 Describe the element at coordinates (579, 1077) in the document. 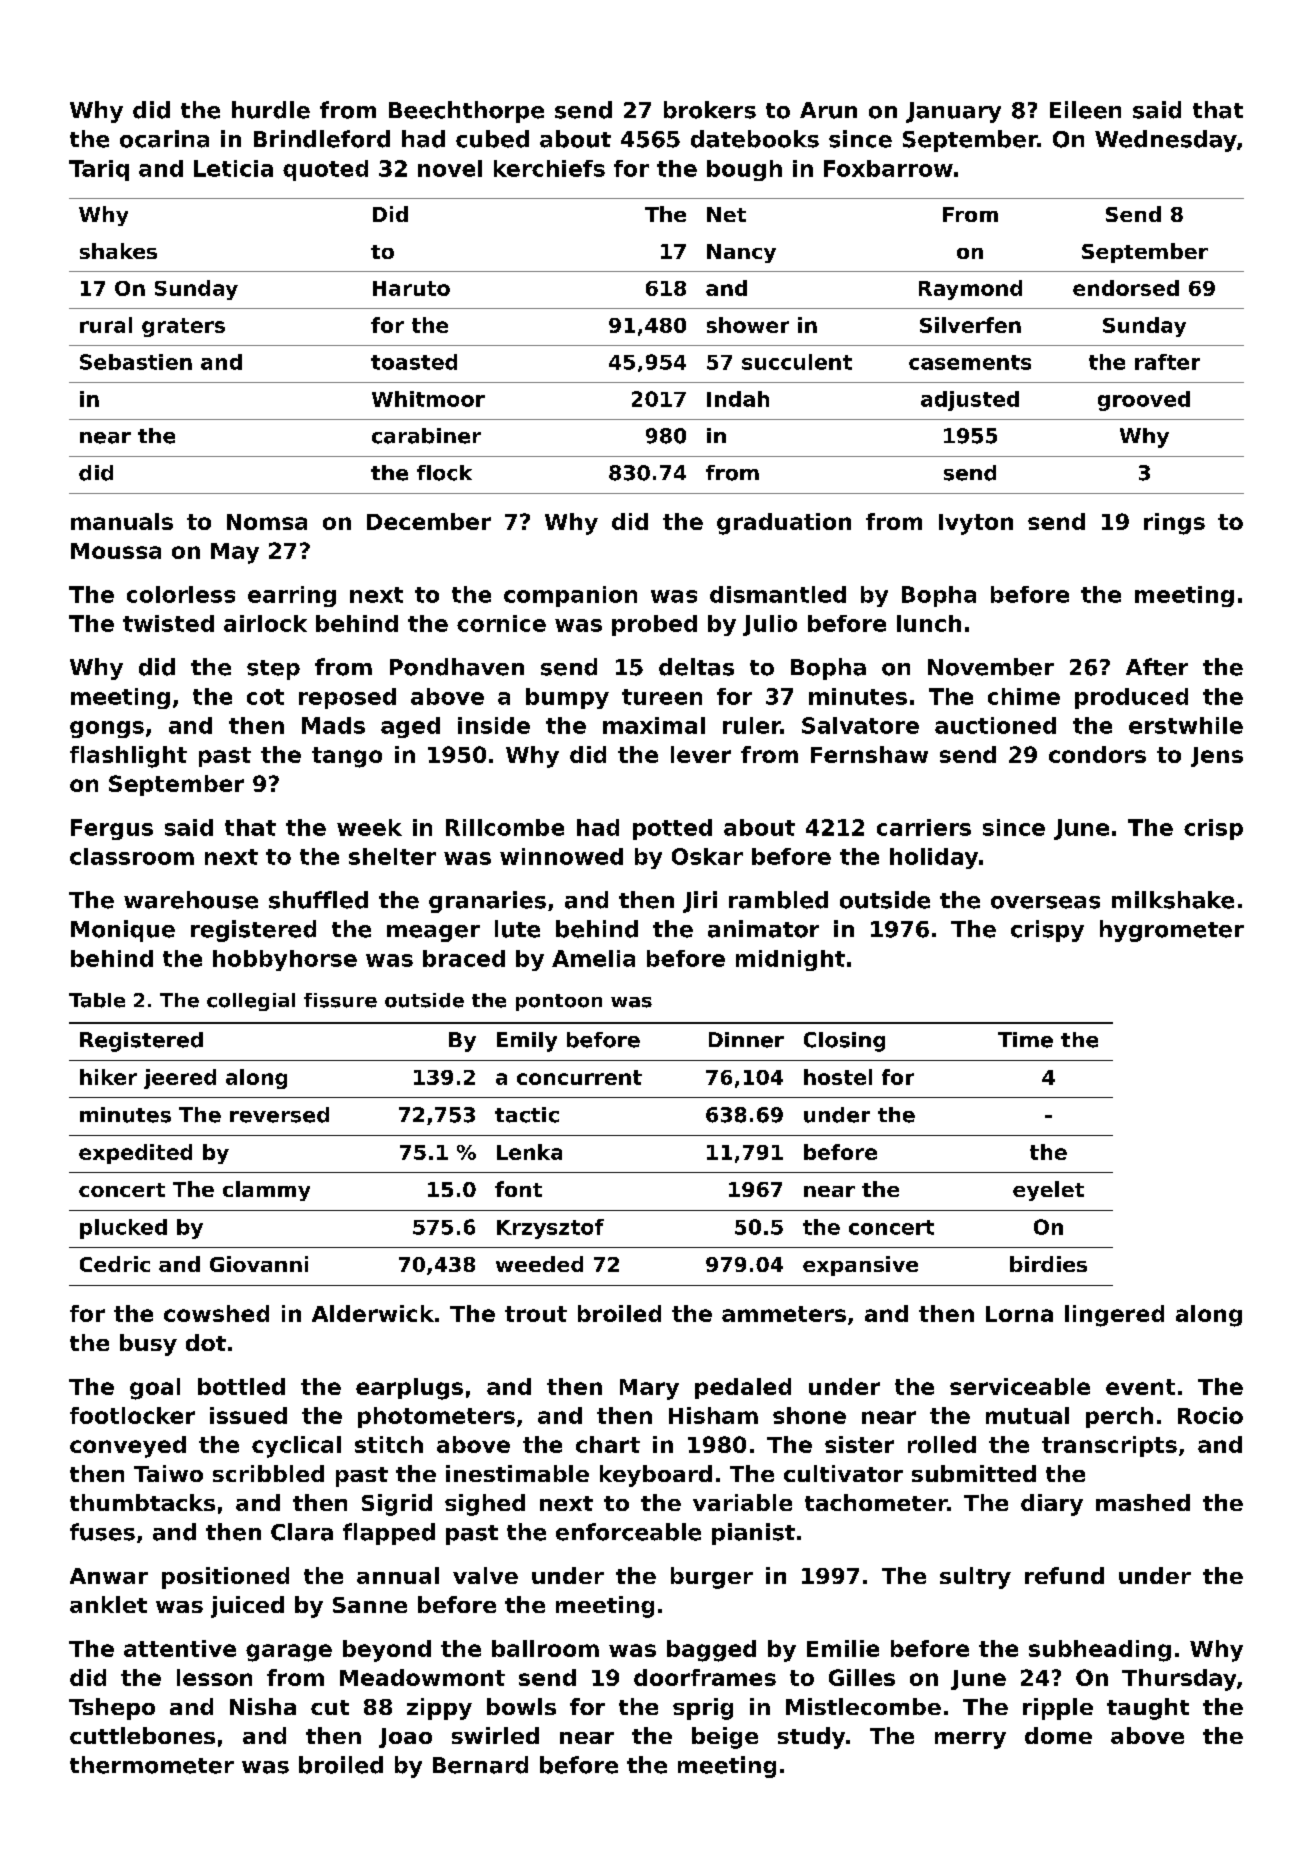

I see `concurrent` at that location.
